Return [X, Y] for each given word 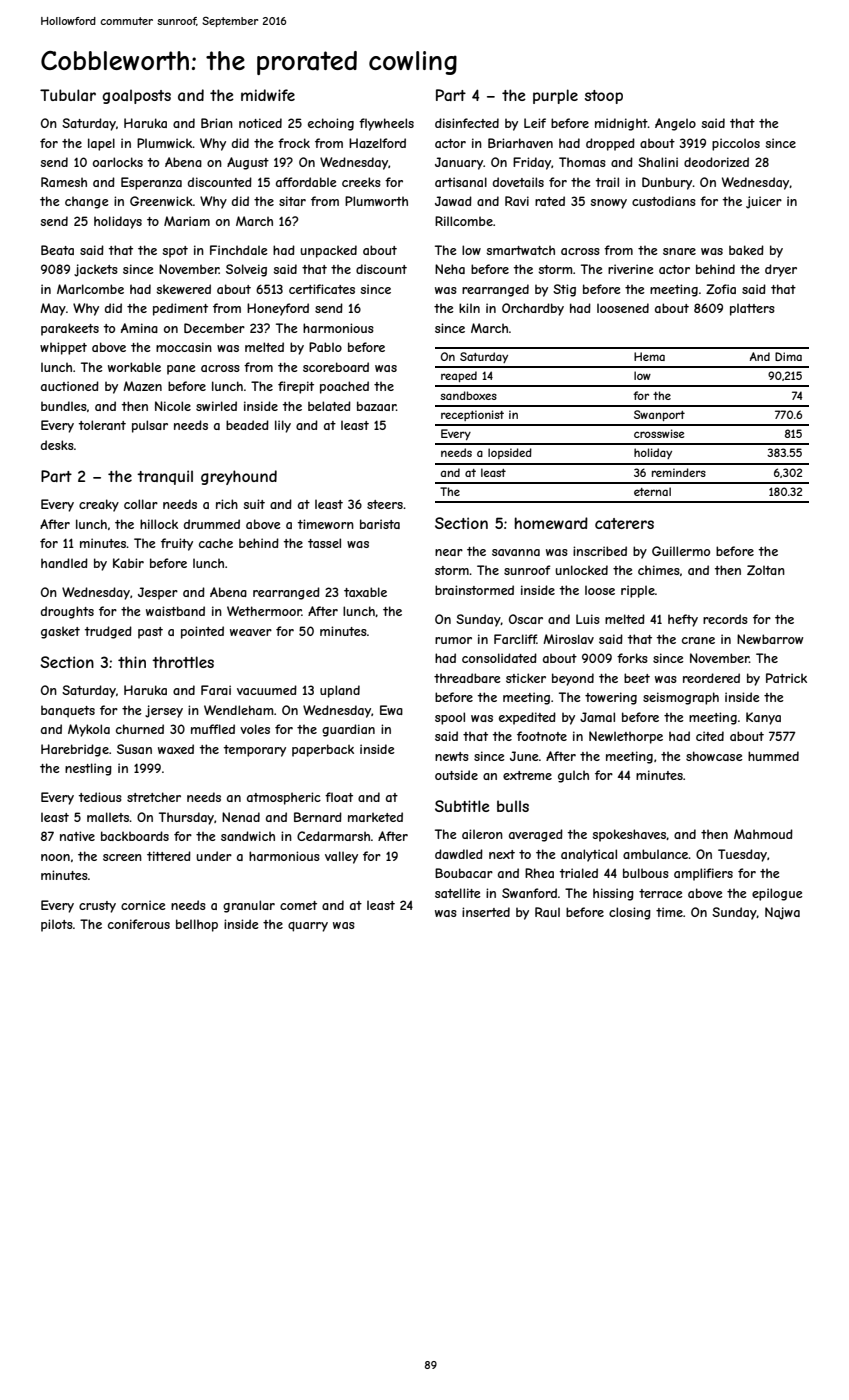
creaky [99, 505]
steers [385, 504]
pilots [57, 925]
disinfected [467, 123]
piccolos [736, 144]
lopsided [510, 453]
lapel [101, 144]
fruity [177, 544]
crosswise [659, 433]
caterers [624, 523]
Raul [547, 912]
